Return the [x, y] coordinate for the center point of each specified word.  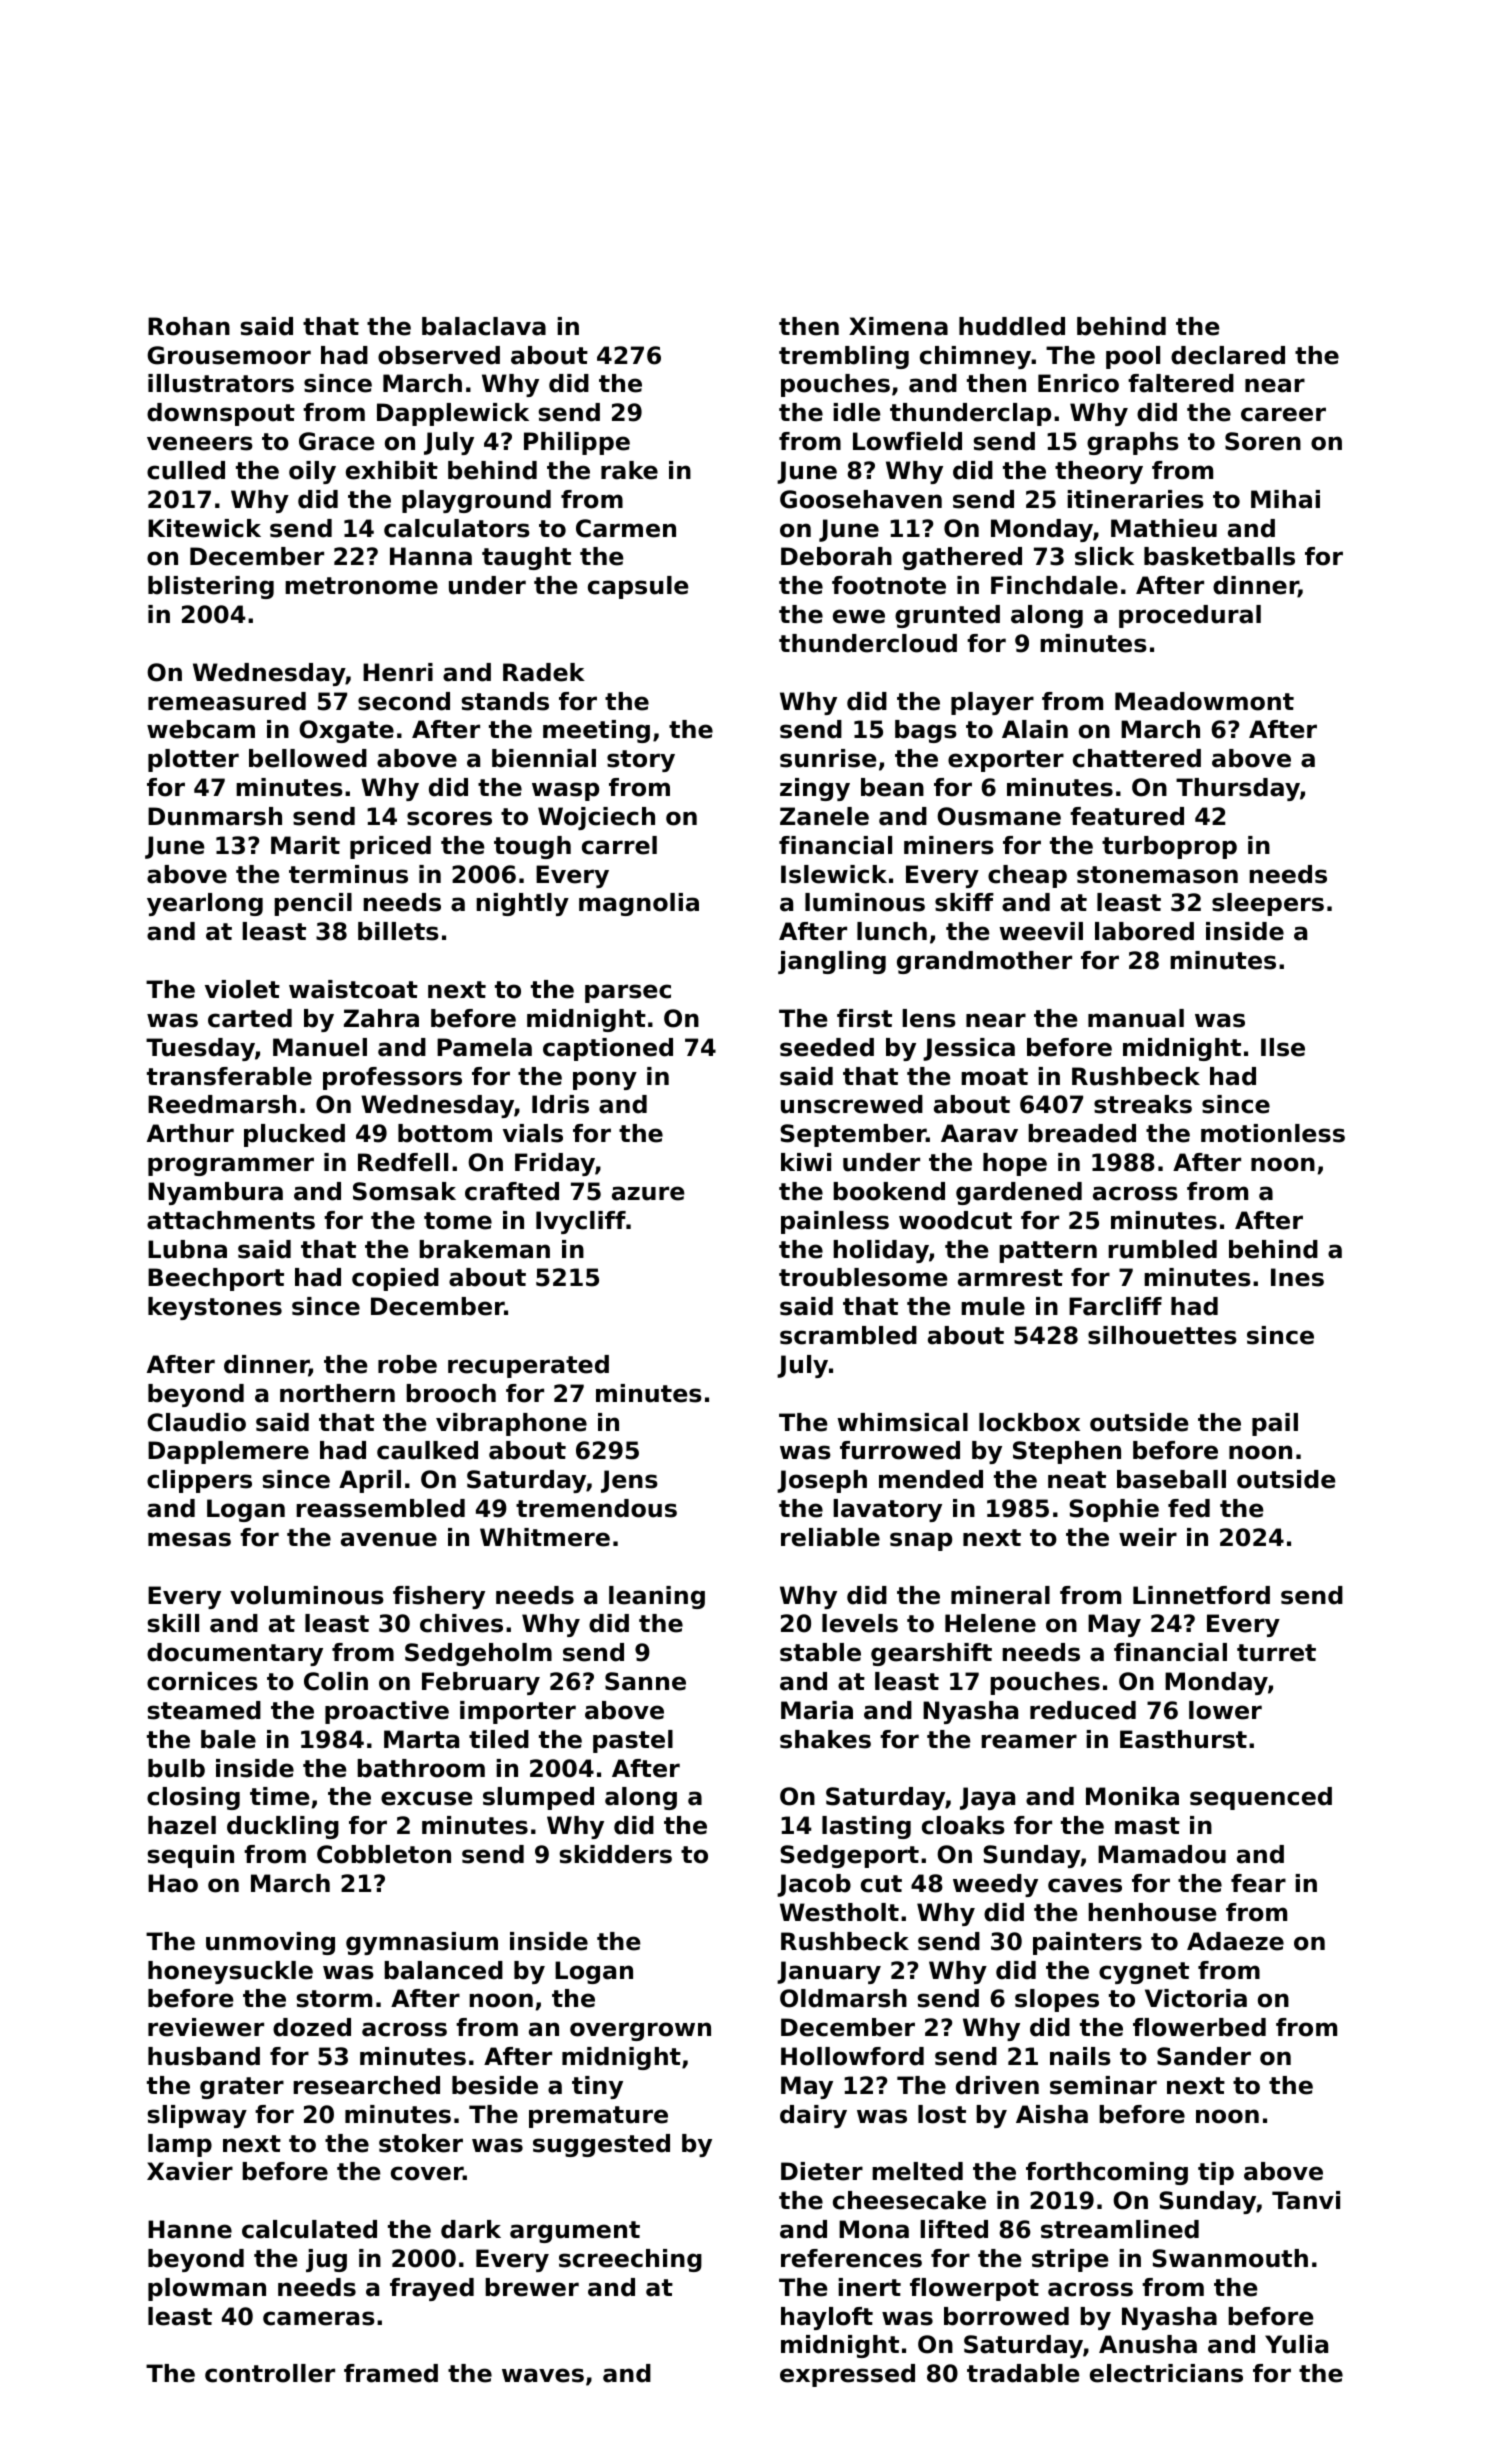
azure [648, 1193]
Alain [1035, 729]
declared [1228, 355]
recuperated [528, 1366]
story [641, 761]
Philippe [577, 443]
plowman [207, 2289]
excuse [427, 1798]
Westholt [839, 1912]
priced [390, 847]
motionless [1273, 1133]
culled [186, 470]
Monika [1132, 1796]
